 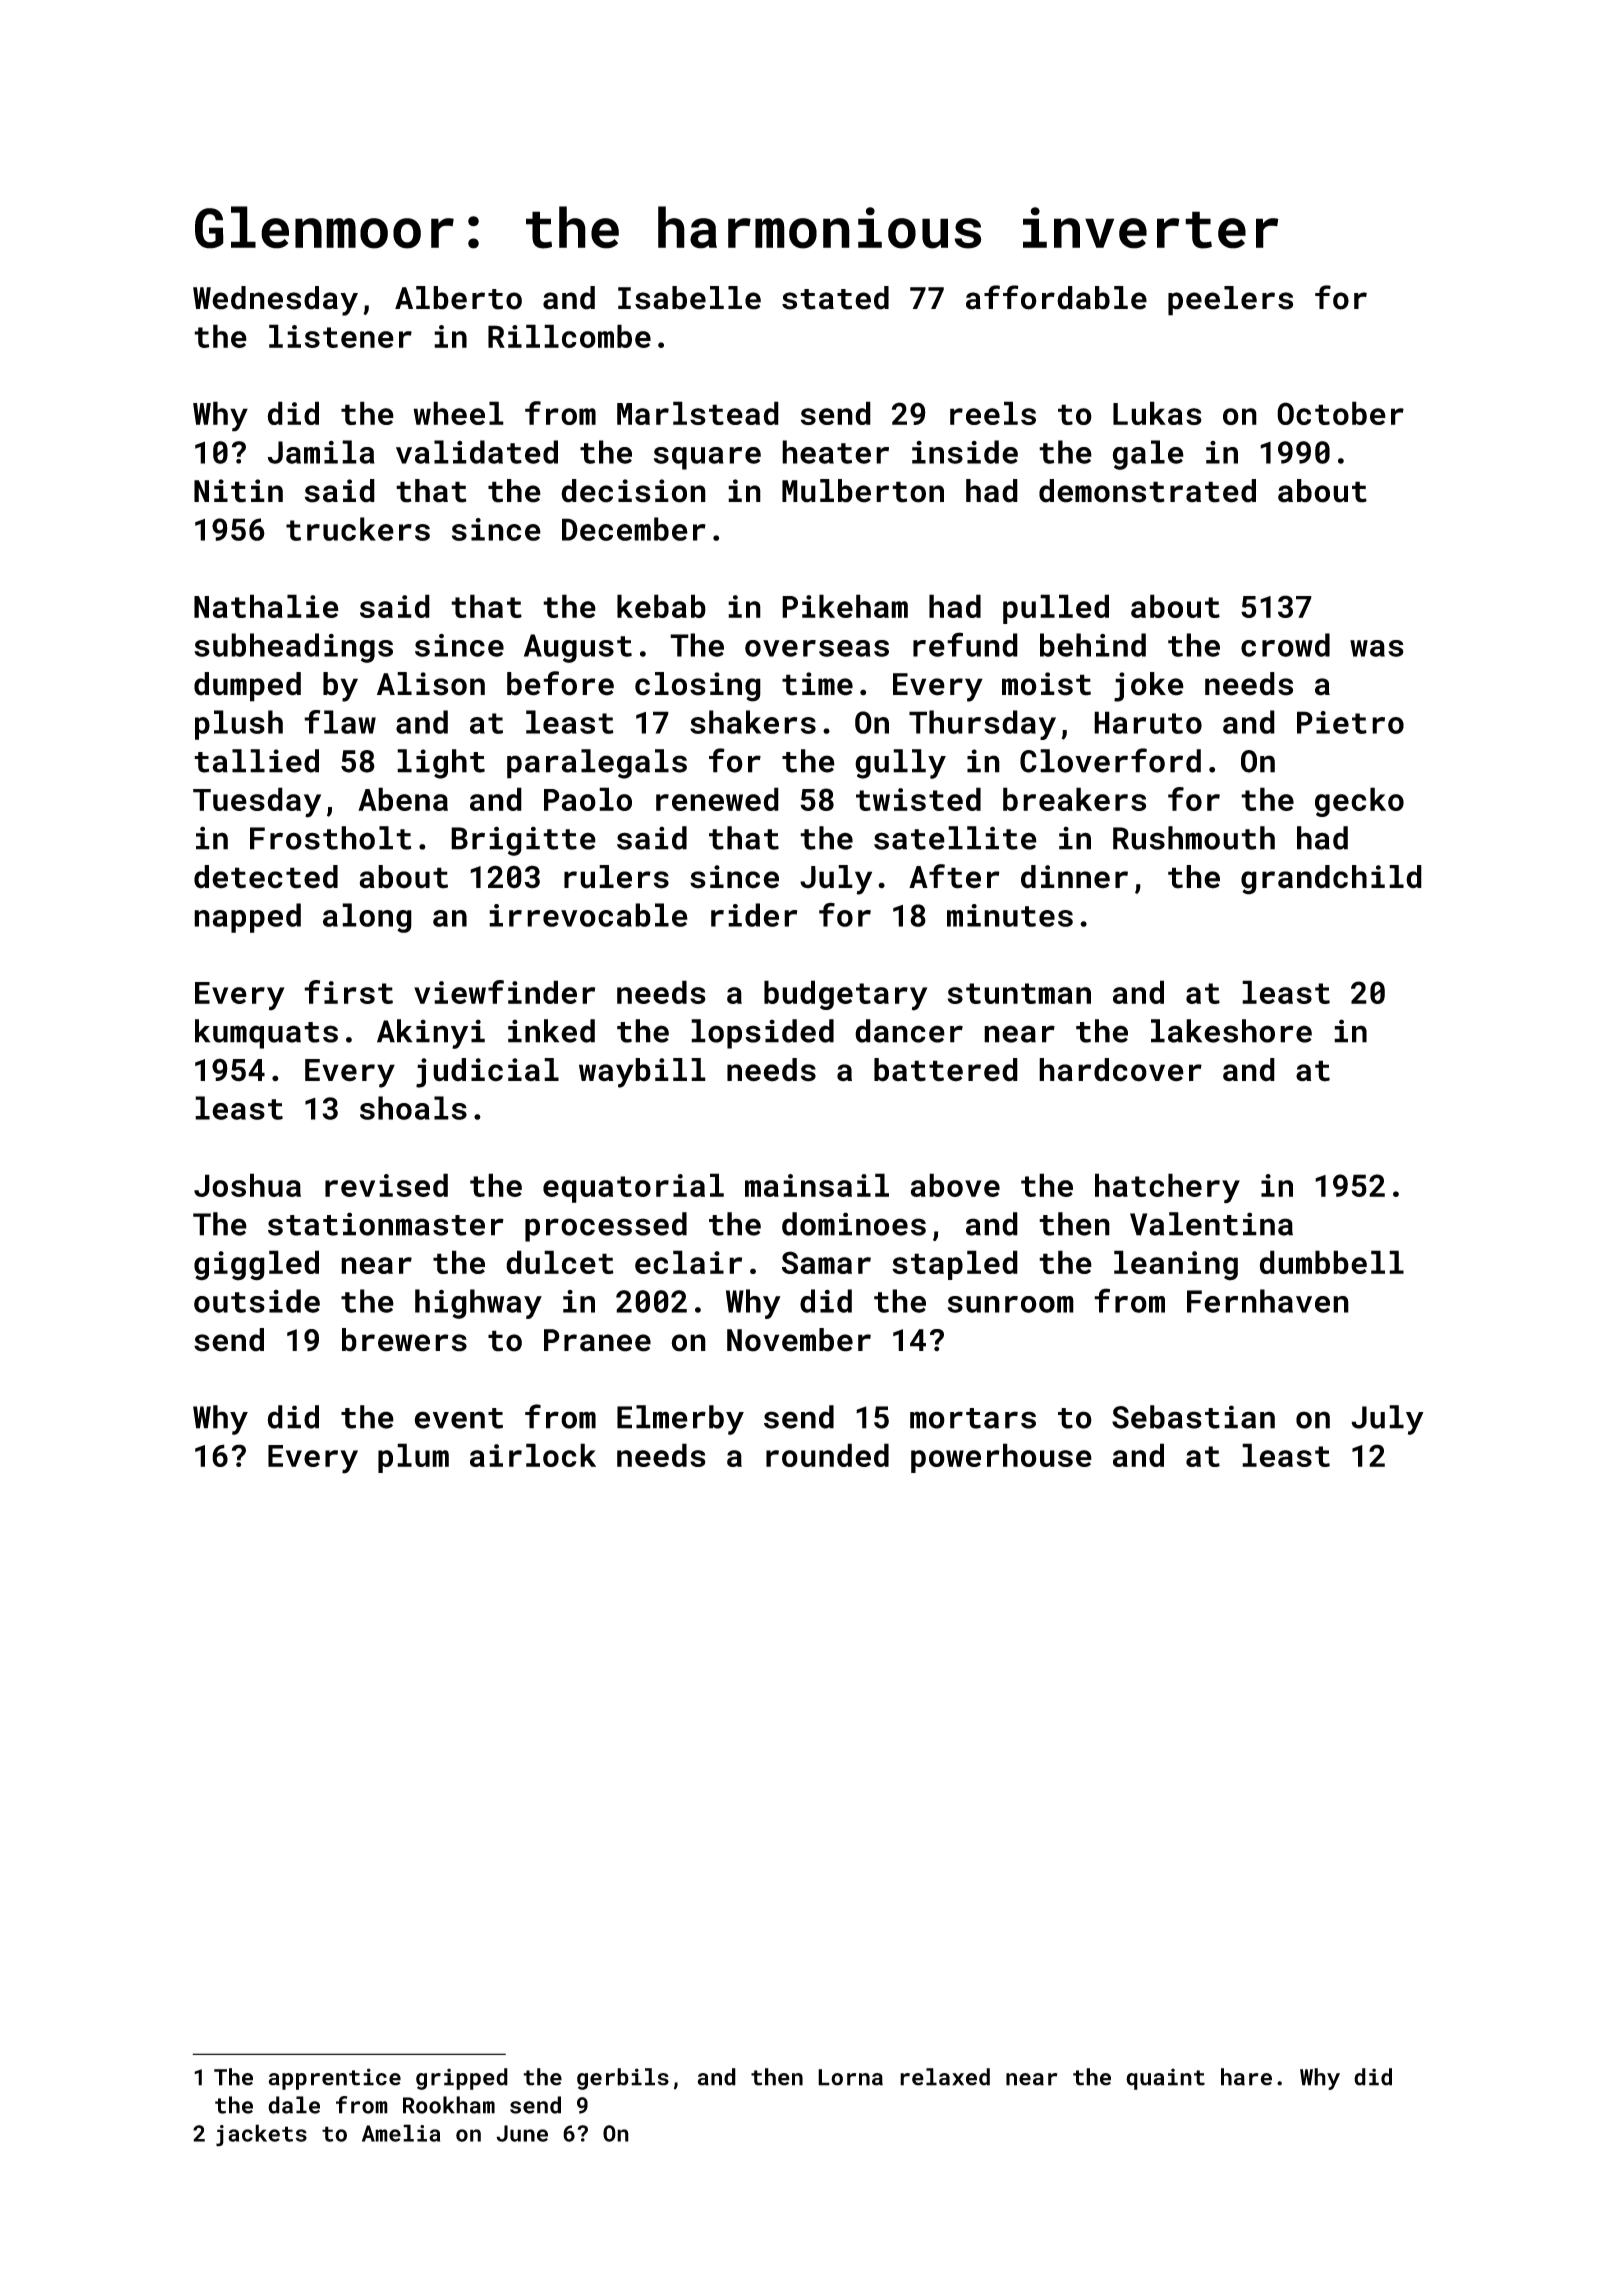 I want to click on was, so click(x=1377, y=648).
